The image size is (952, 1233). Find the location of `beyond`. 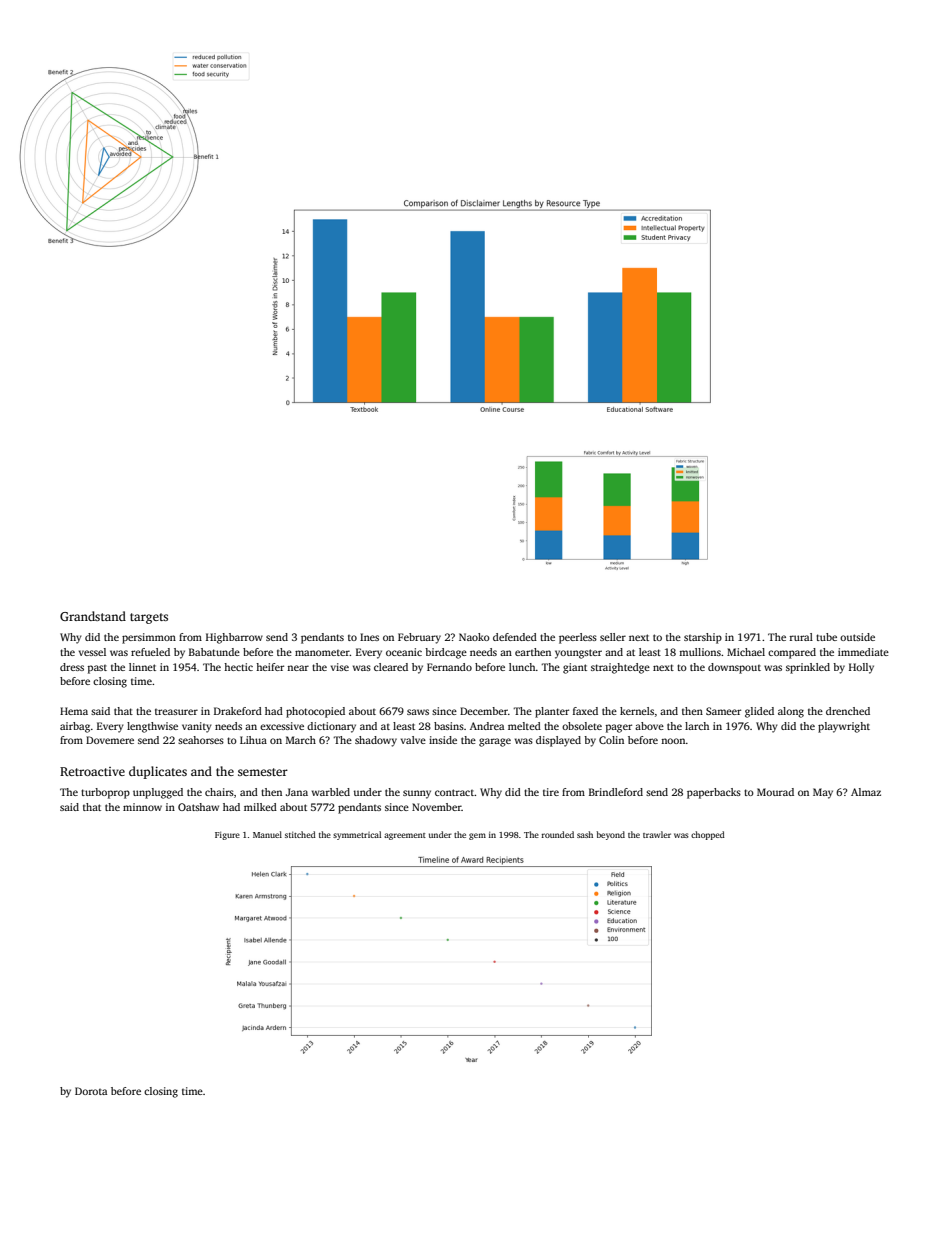

beyond is located at coordinates (611, 835).
